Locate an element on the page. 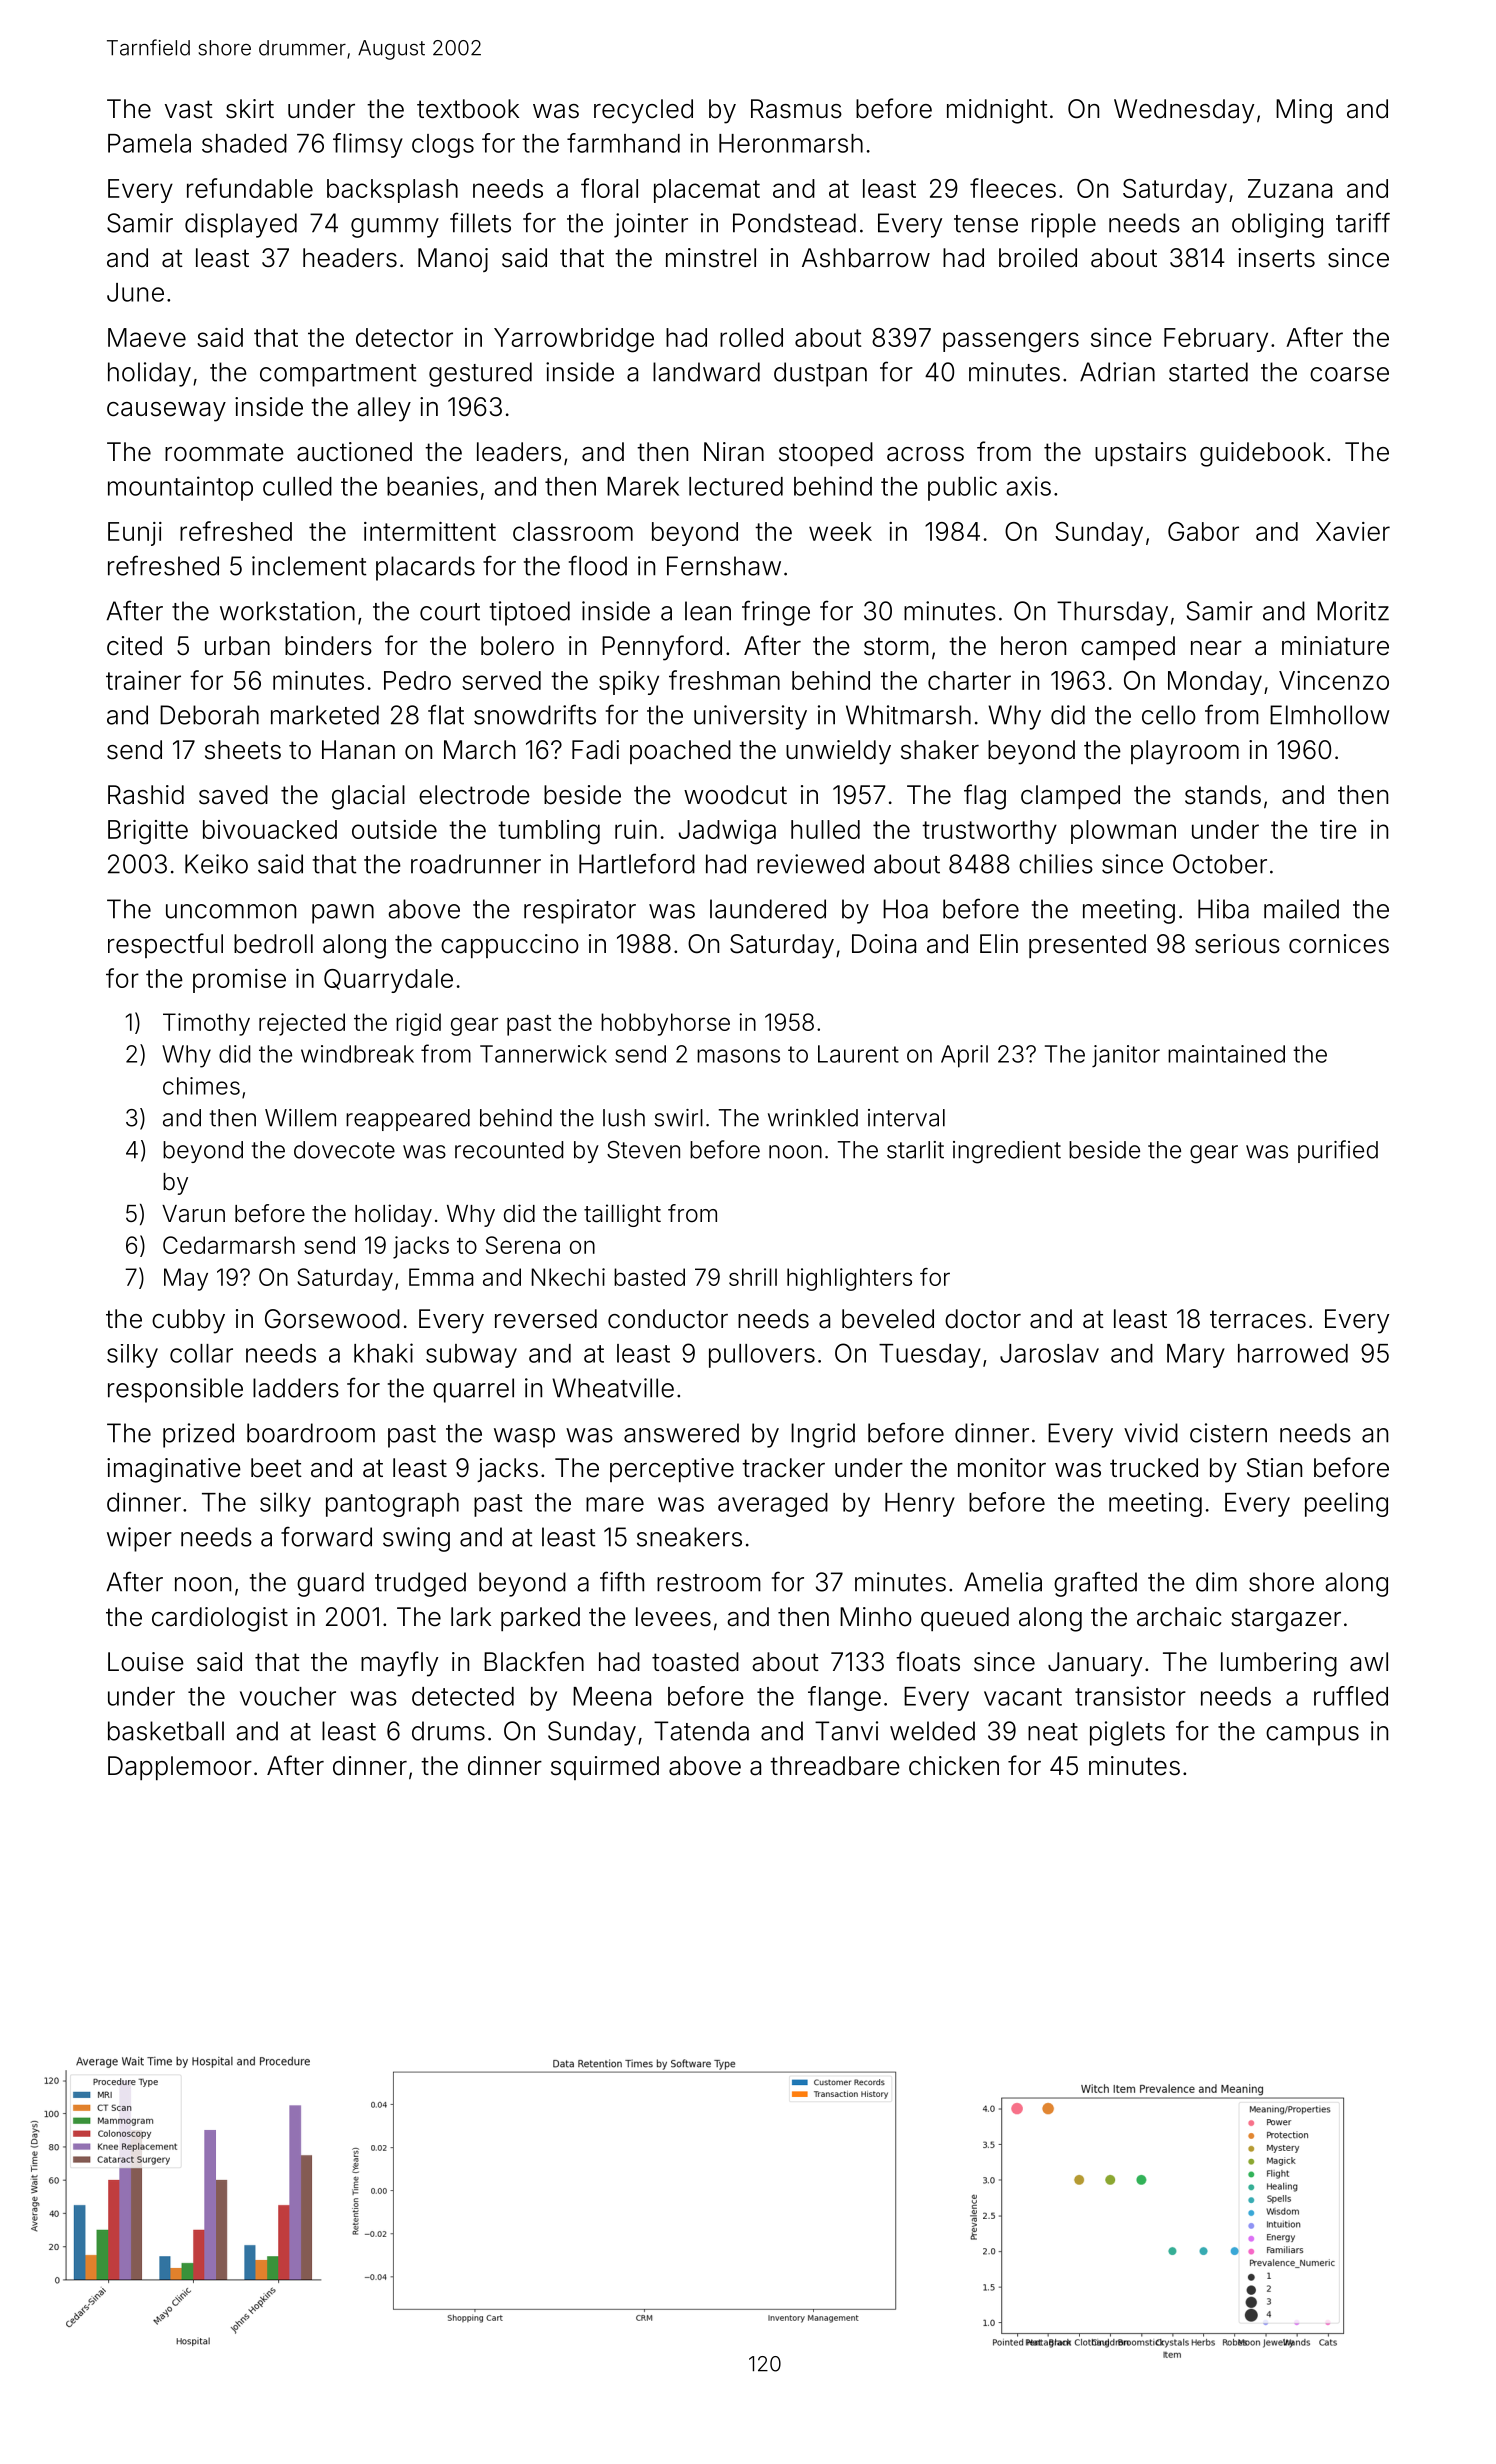 The height and width of the image is (2464, 1496). Yarrowbridge is located at coordinates (574, 340).
